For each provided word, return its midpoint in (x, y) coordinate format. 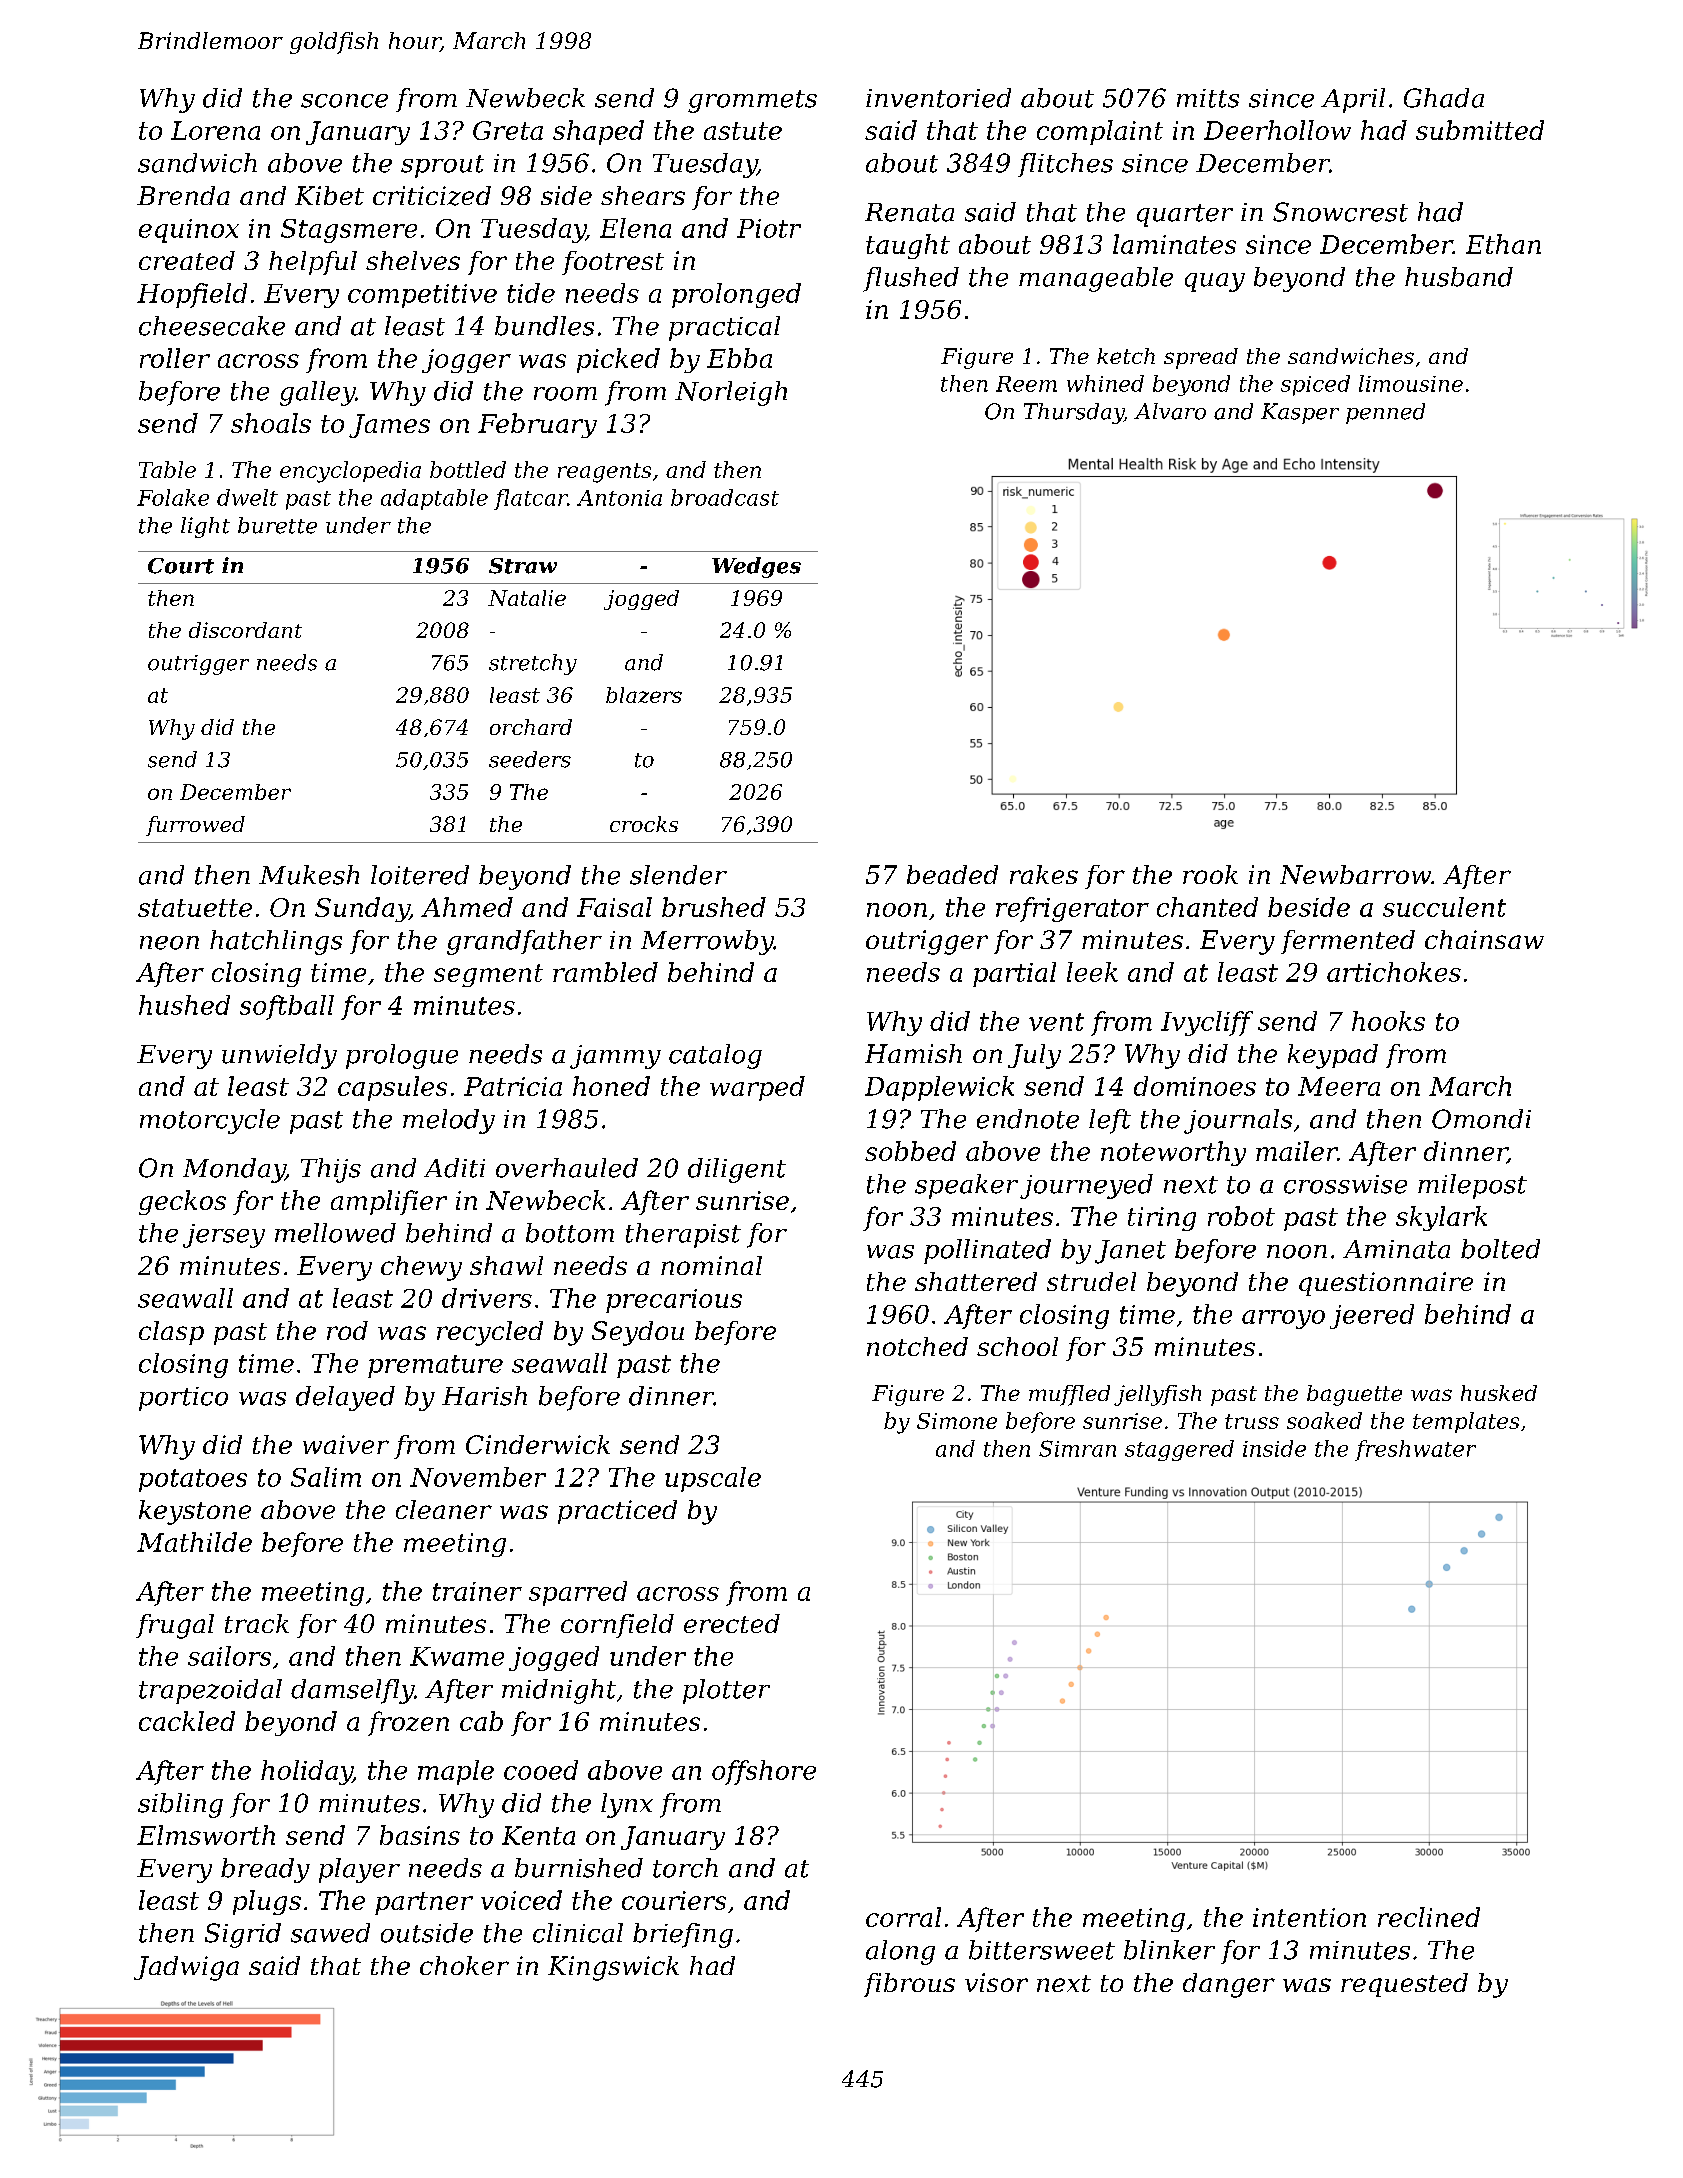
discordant (245, 630)
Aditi (454, 1168)
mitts (1208, 98)
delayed (345, 1398)
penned (1385, 413)
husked (1499, 1393)
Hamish (913, 1053)
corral (903, 1917)
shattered (976, 1281)
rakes (1044, 874)
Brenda (183, 195)
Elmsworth (206, 1835)
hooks (1388, 1021)
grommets (752, 101)
